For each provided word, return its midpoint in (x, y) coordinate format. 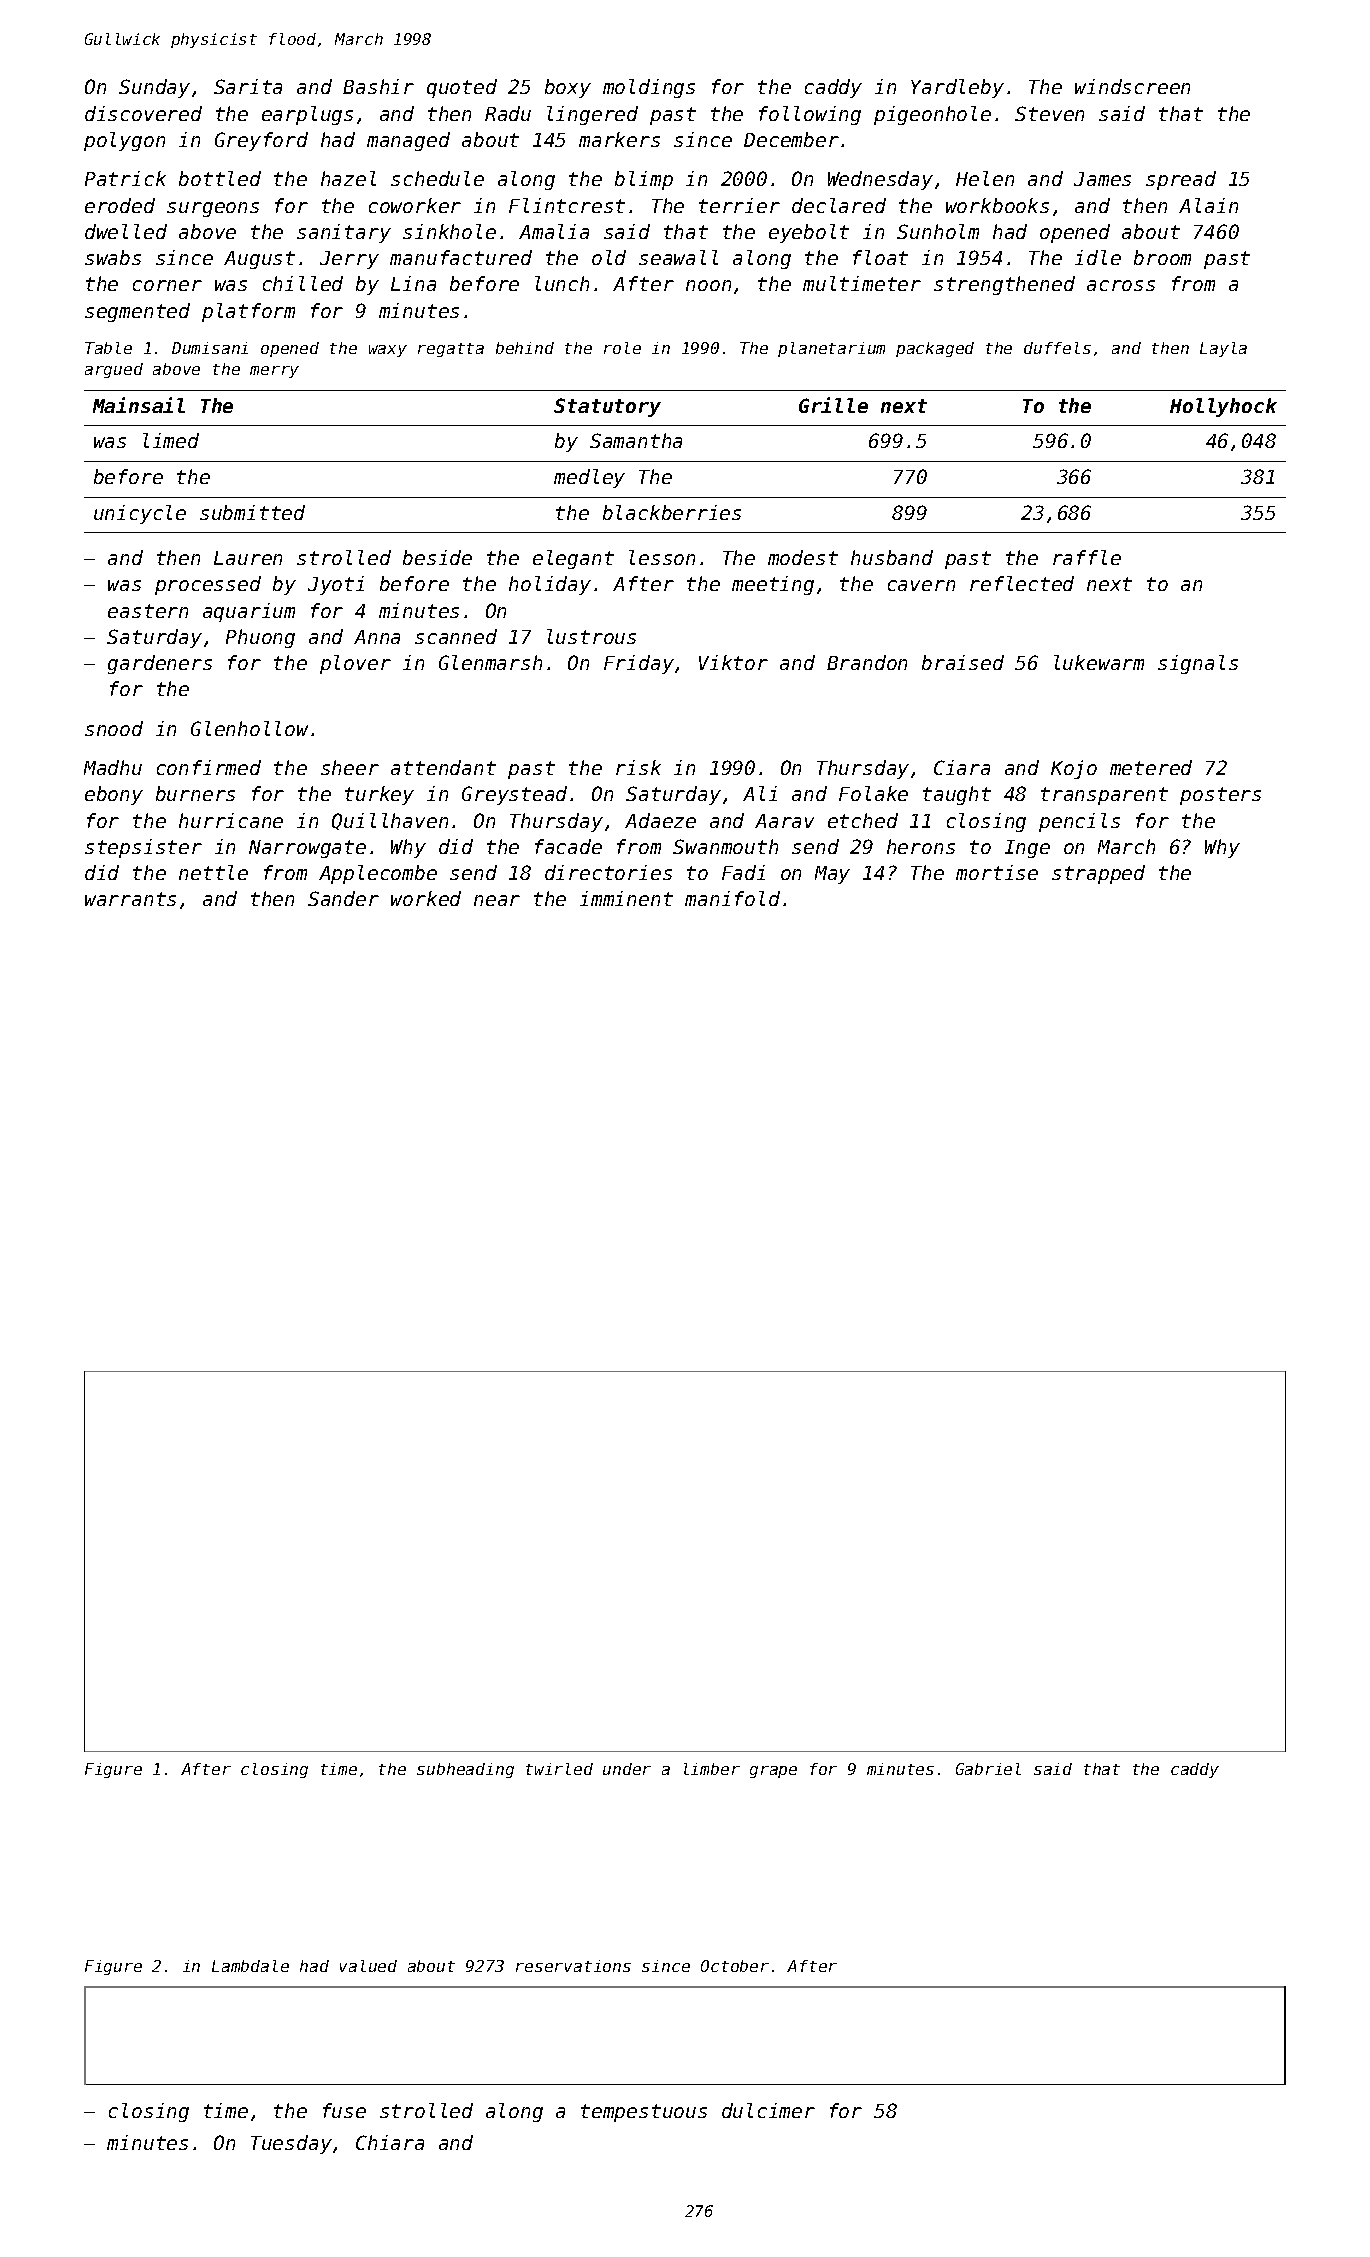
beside (437, 557)
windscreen (1132, 86)
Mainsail (139, 405)
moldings (649, 88)
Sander (343, 898)
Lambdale (250, 1966)
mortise (997, 872)
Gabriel (988, 1769)
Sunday (154, 88)
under (627, 1769)
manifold (732, 898)
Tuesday (291, 2144)
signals (1198, 664)
